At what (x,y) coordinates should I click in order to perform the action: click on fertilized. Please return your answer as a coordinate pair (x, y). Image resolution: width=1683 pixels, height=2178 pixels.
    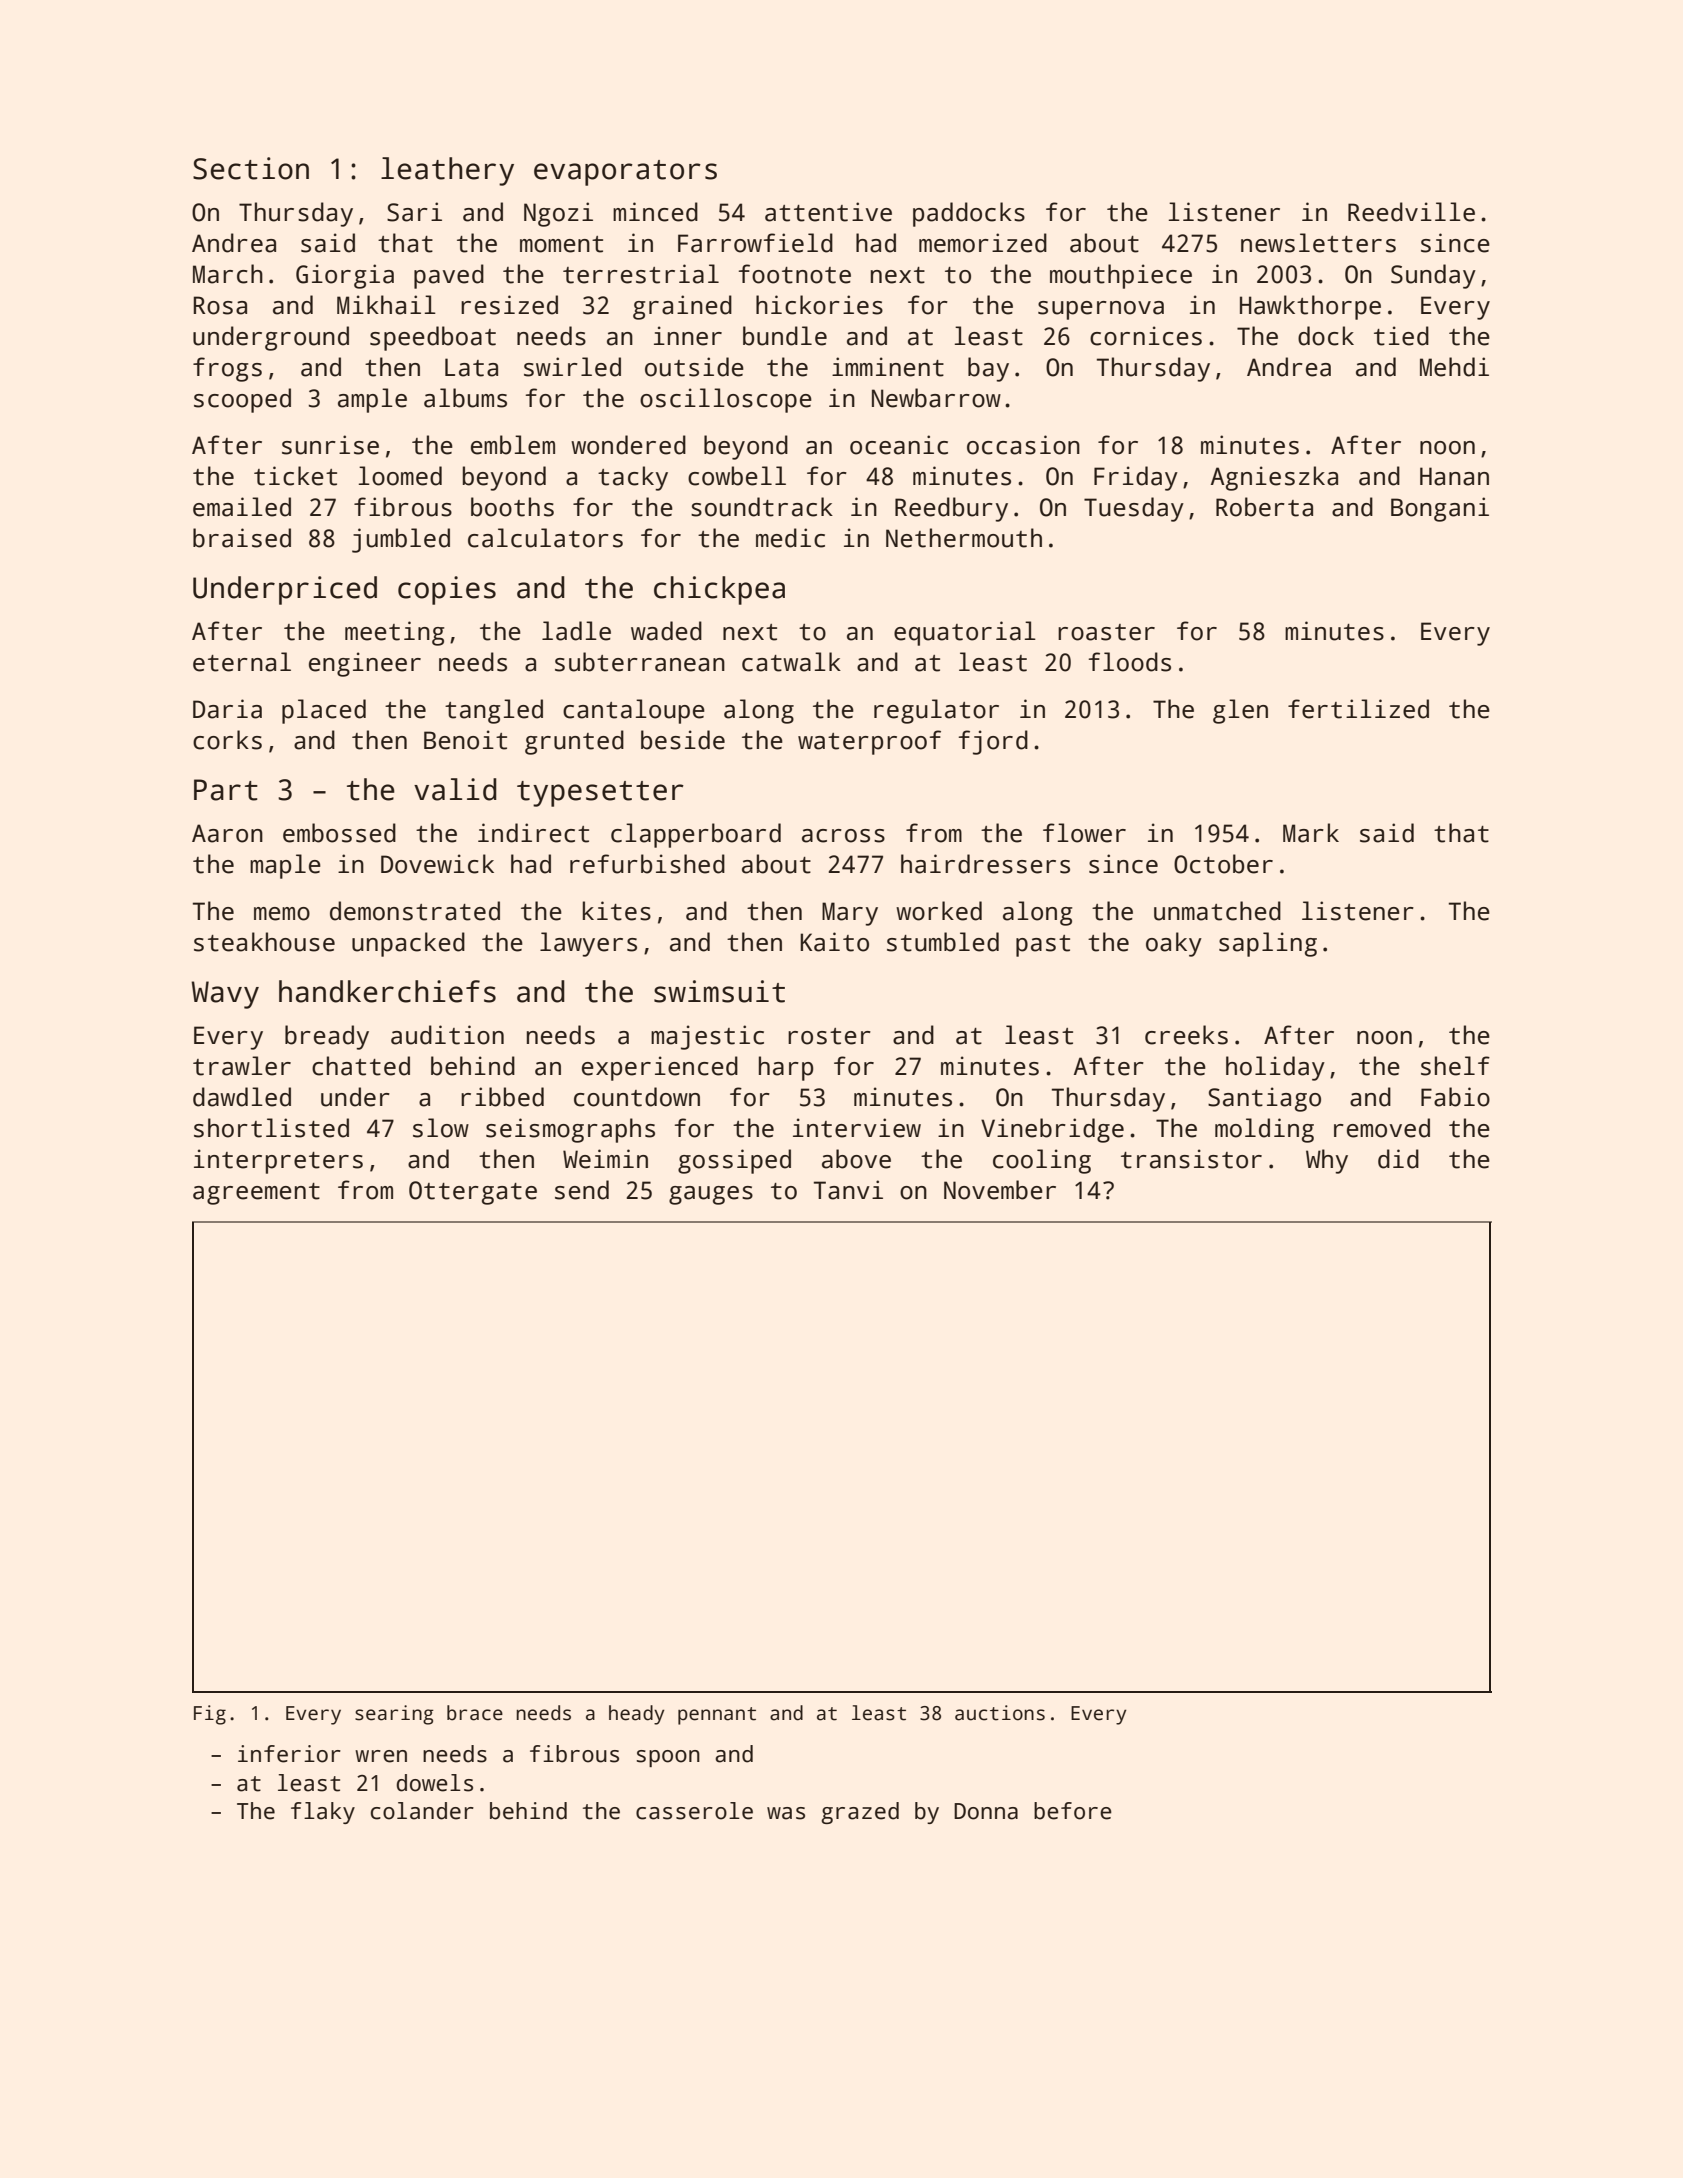
    Looking at the image, I should click on (1358, 709).
